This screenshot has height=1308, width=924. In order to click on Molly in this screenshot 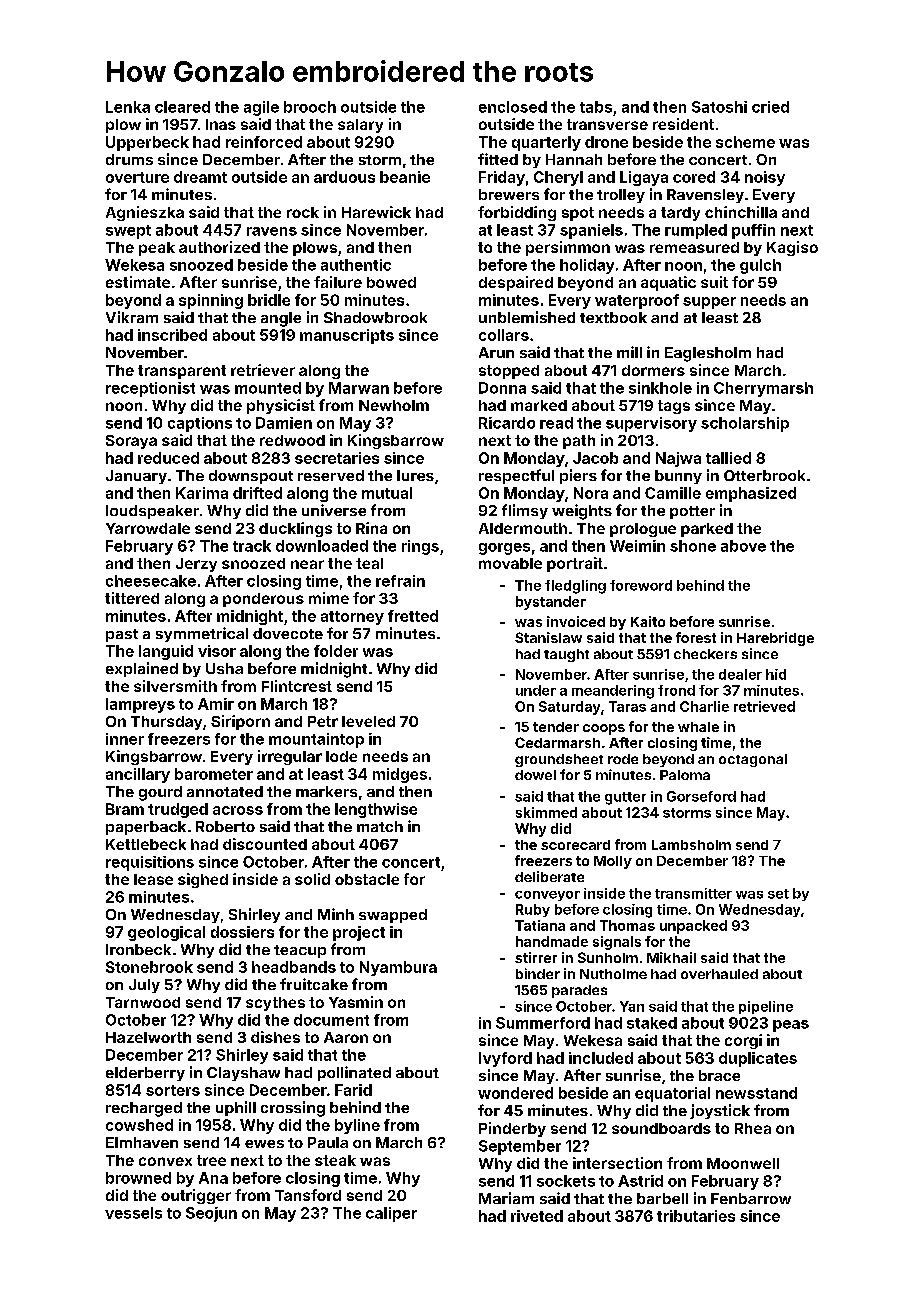, I will do `click(613, 862)`.
